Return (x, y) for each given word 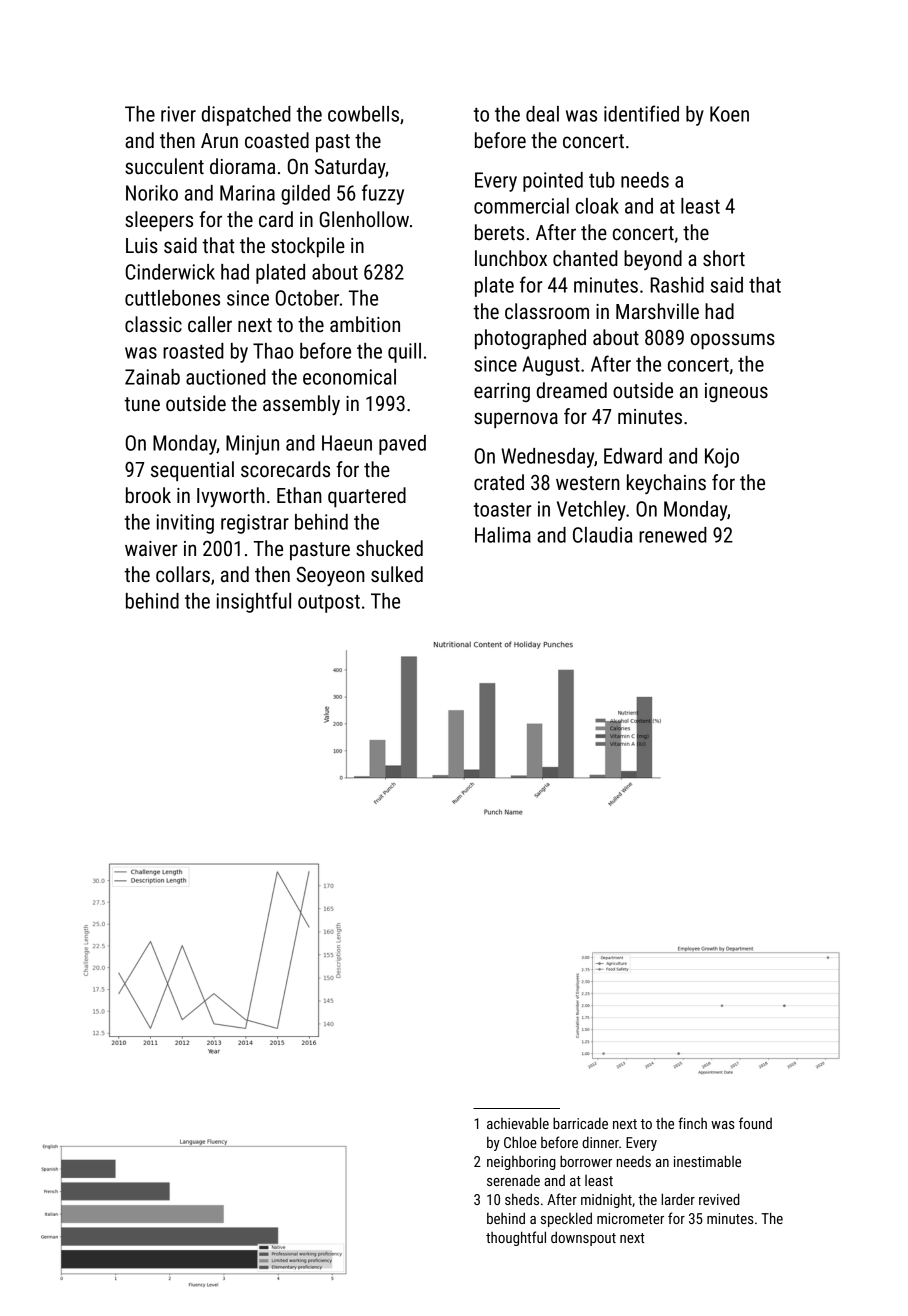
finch (692, 1123)
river (178, 114)
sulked (397, 574)
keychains (666, 484)
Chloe (520, 1142)
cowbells (363, 114)
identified (641, 113)
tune (142, 404)
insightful (254, 602)
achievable (518, 1123)
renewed (673, 535)
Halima (503, 535)
